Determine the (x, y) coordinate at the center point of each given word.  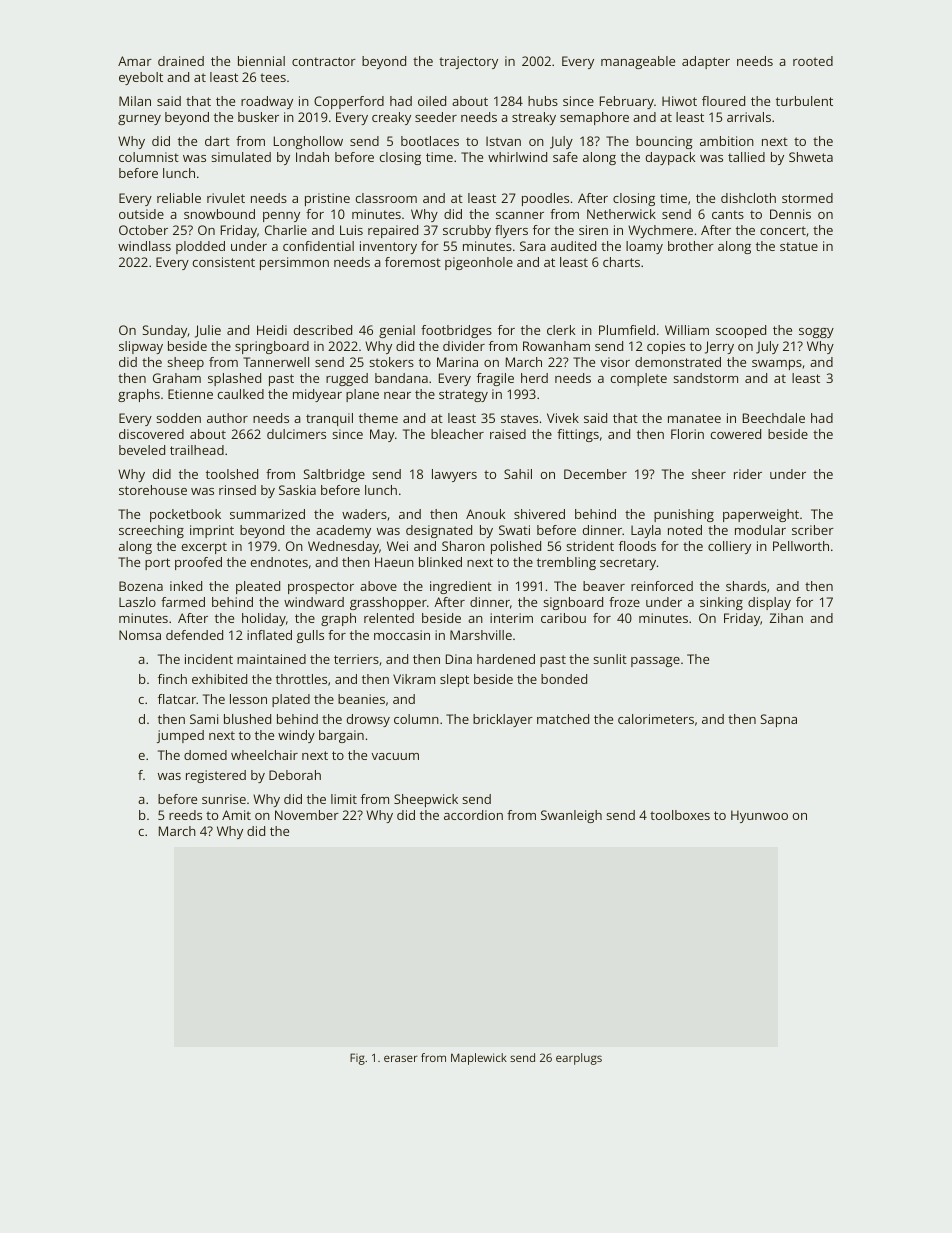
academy (343, 531)
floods (637, 546)
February (627, 102)
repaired (393, 231)
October (143, 230)
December (595, 474)
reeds (185, 815)
